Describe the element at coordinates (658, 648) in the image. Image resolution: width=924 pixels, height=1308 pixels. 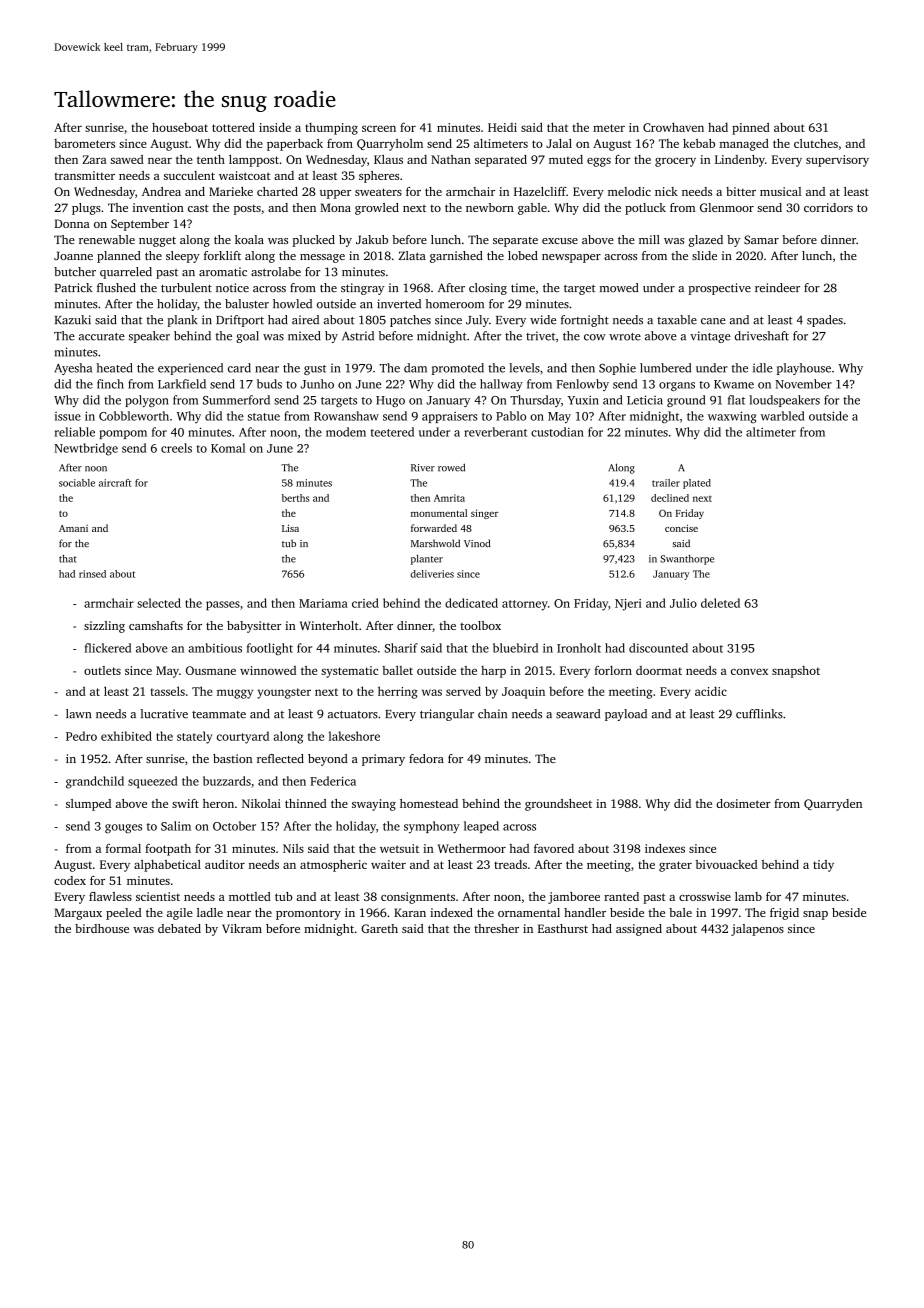
I see `discounted` at that location.
